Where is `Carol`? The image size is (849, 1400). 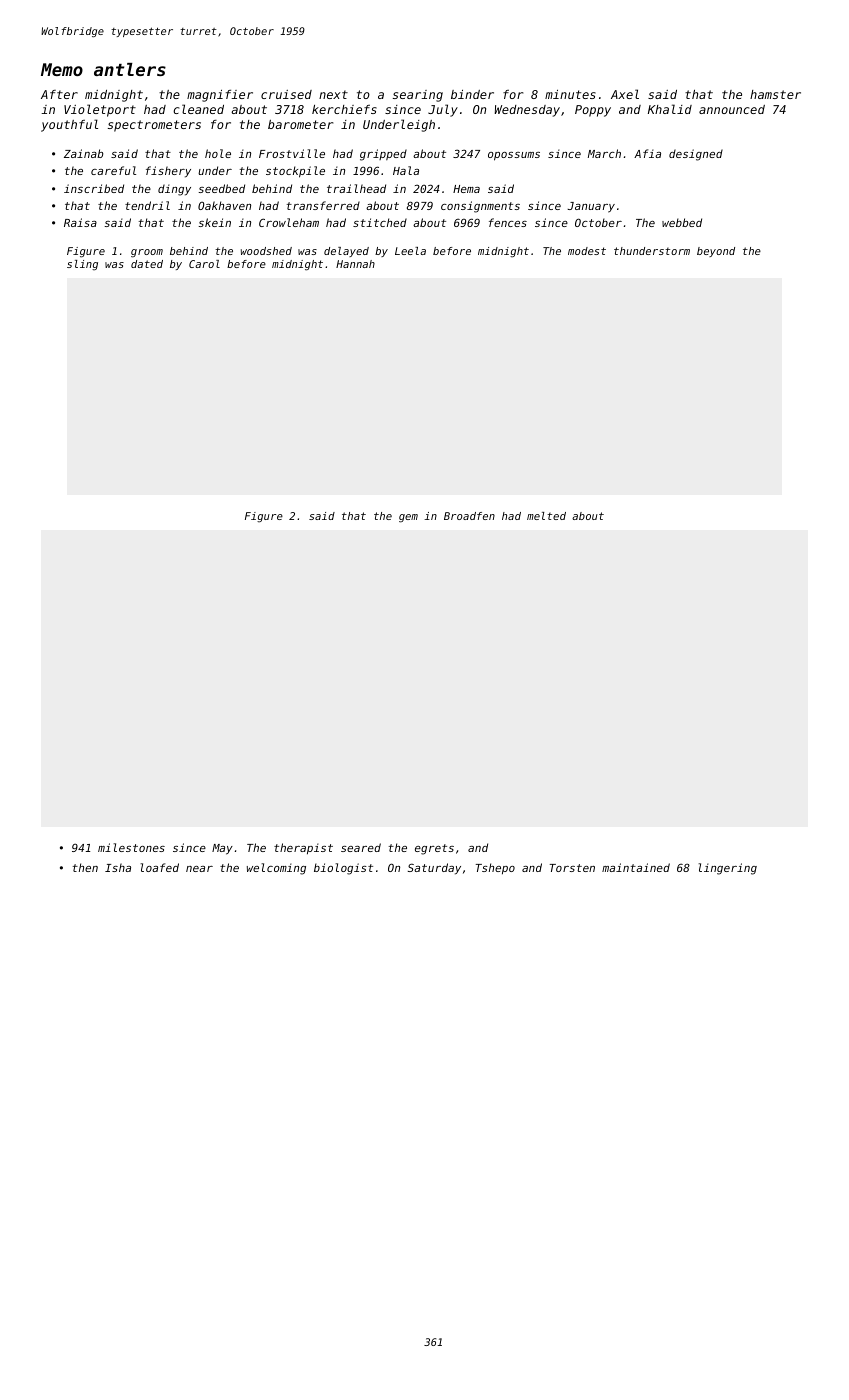 Carol is located at coordinates (204, 264).
